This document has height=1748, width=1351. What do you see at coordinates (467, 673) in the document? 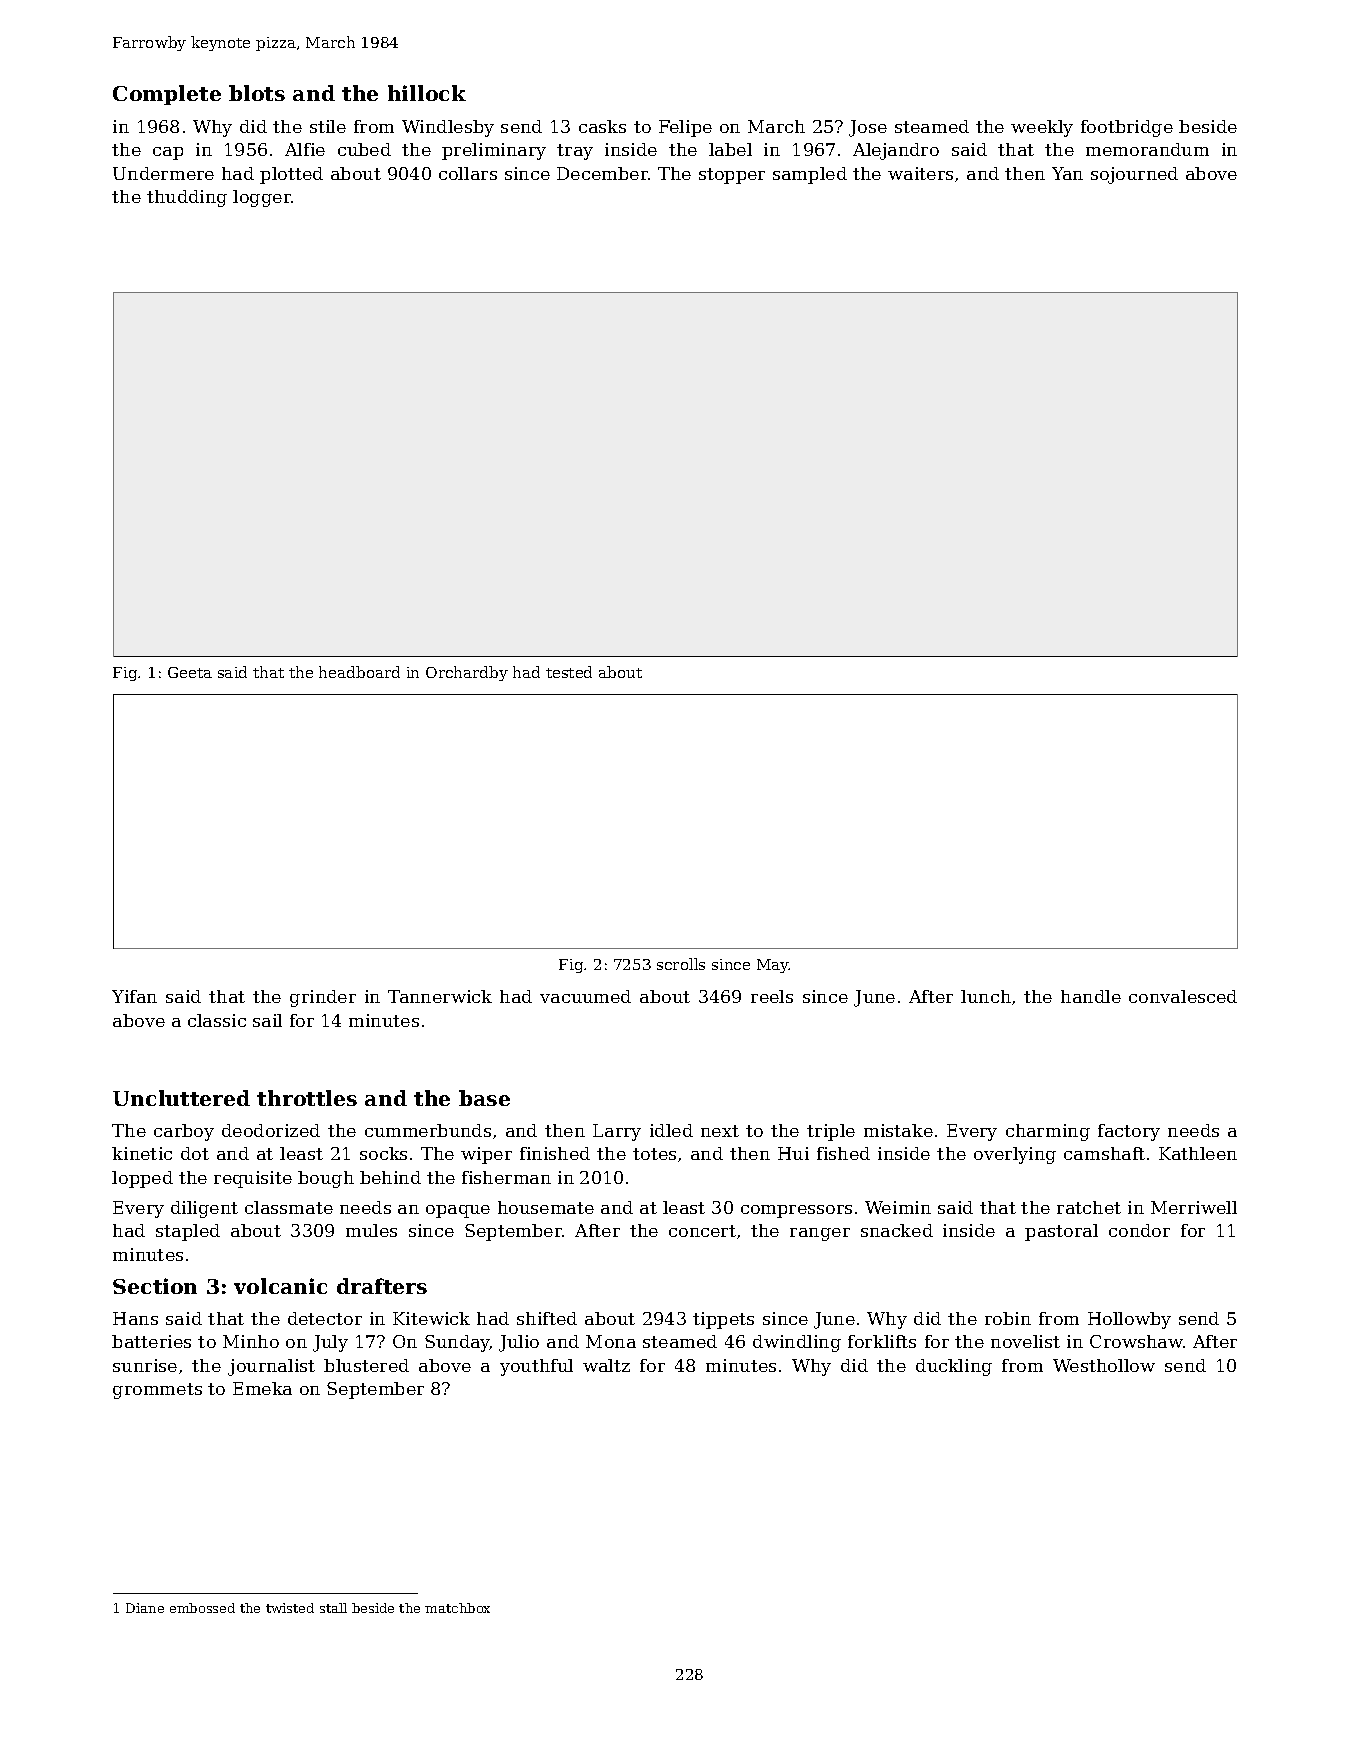
I see `Orchardby` at bounding box center [467, 673].
